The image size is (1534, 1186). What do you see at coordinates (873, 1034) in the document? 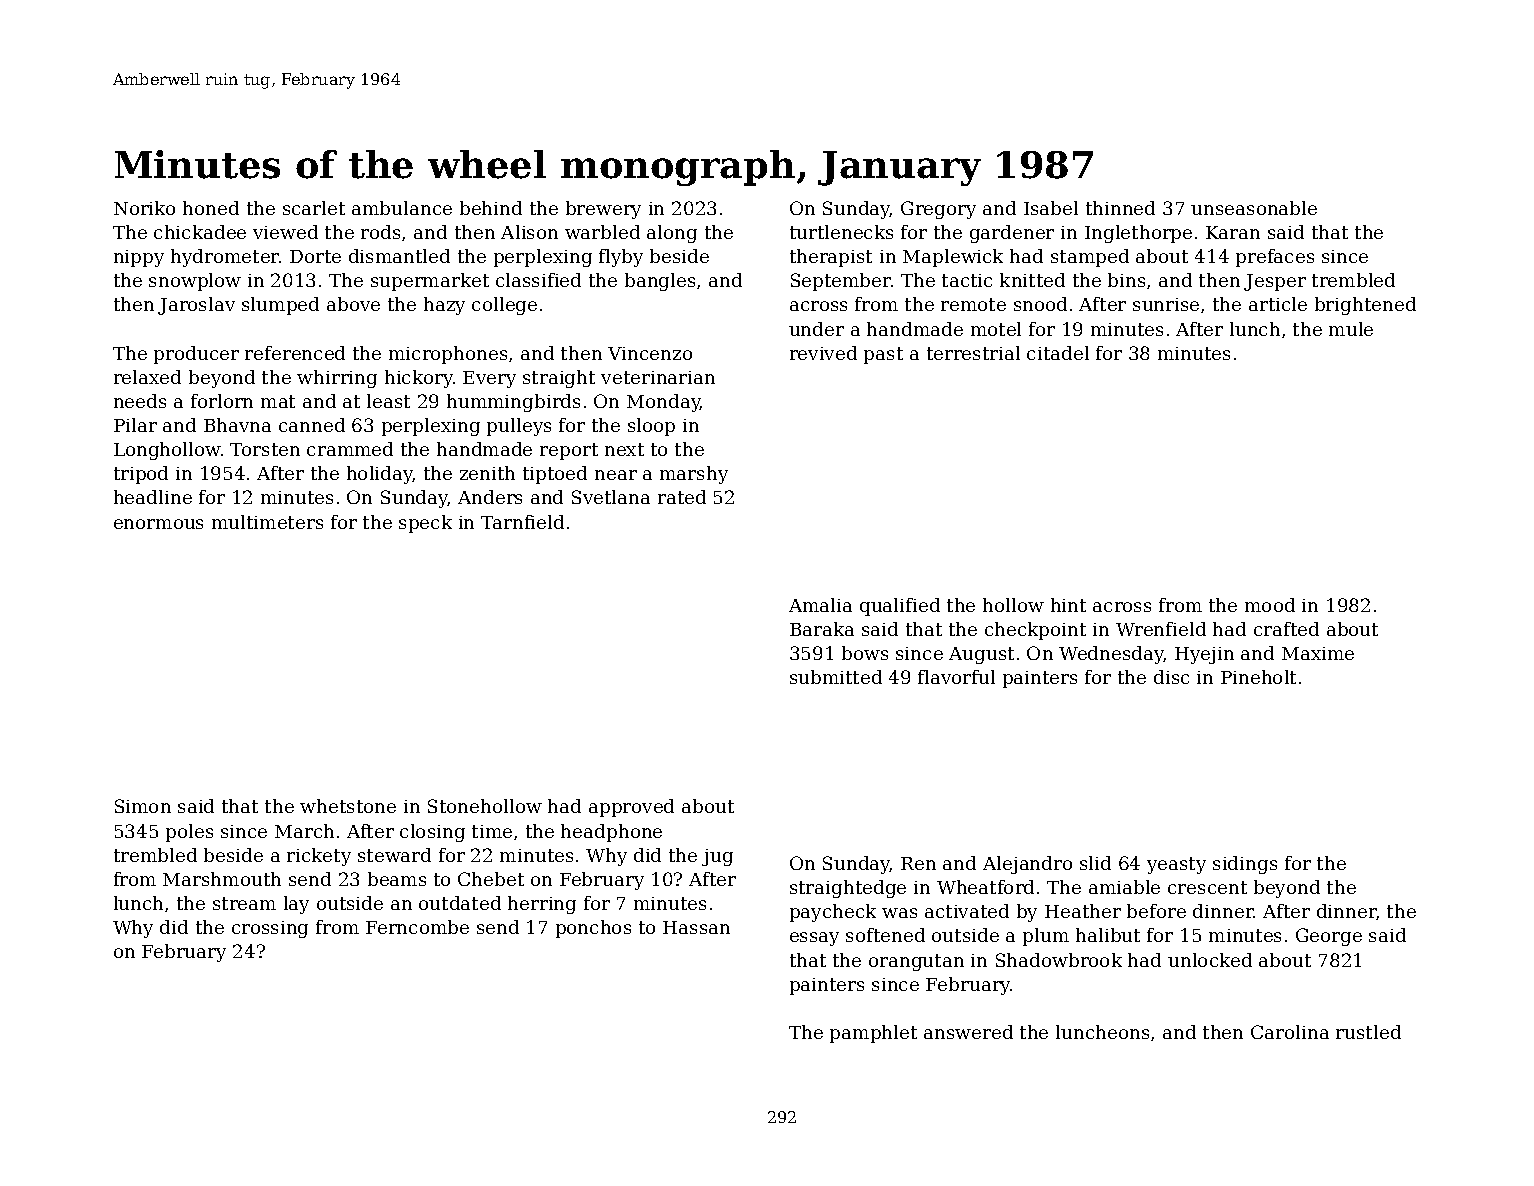
I see `pamphlet` at bounding box center [873, 1034].
